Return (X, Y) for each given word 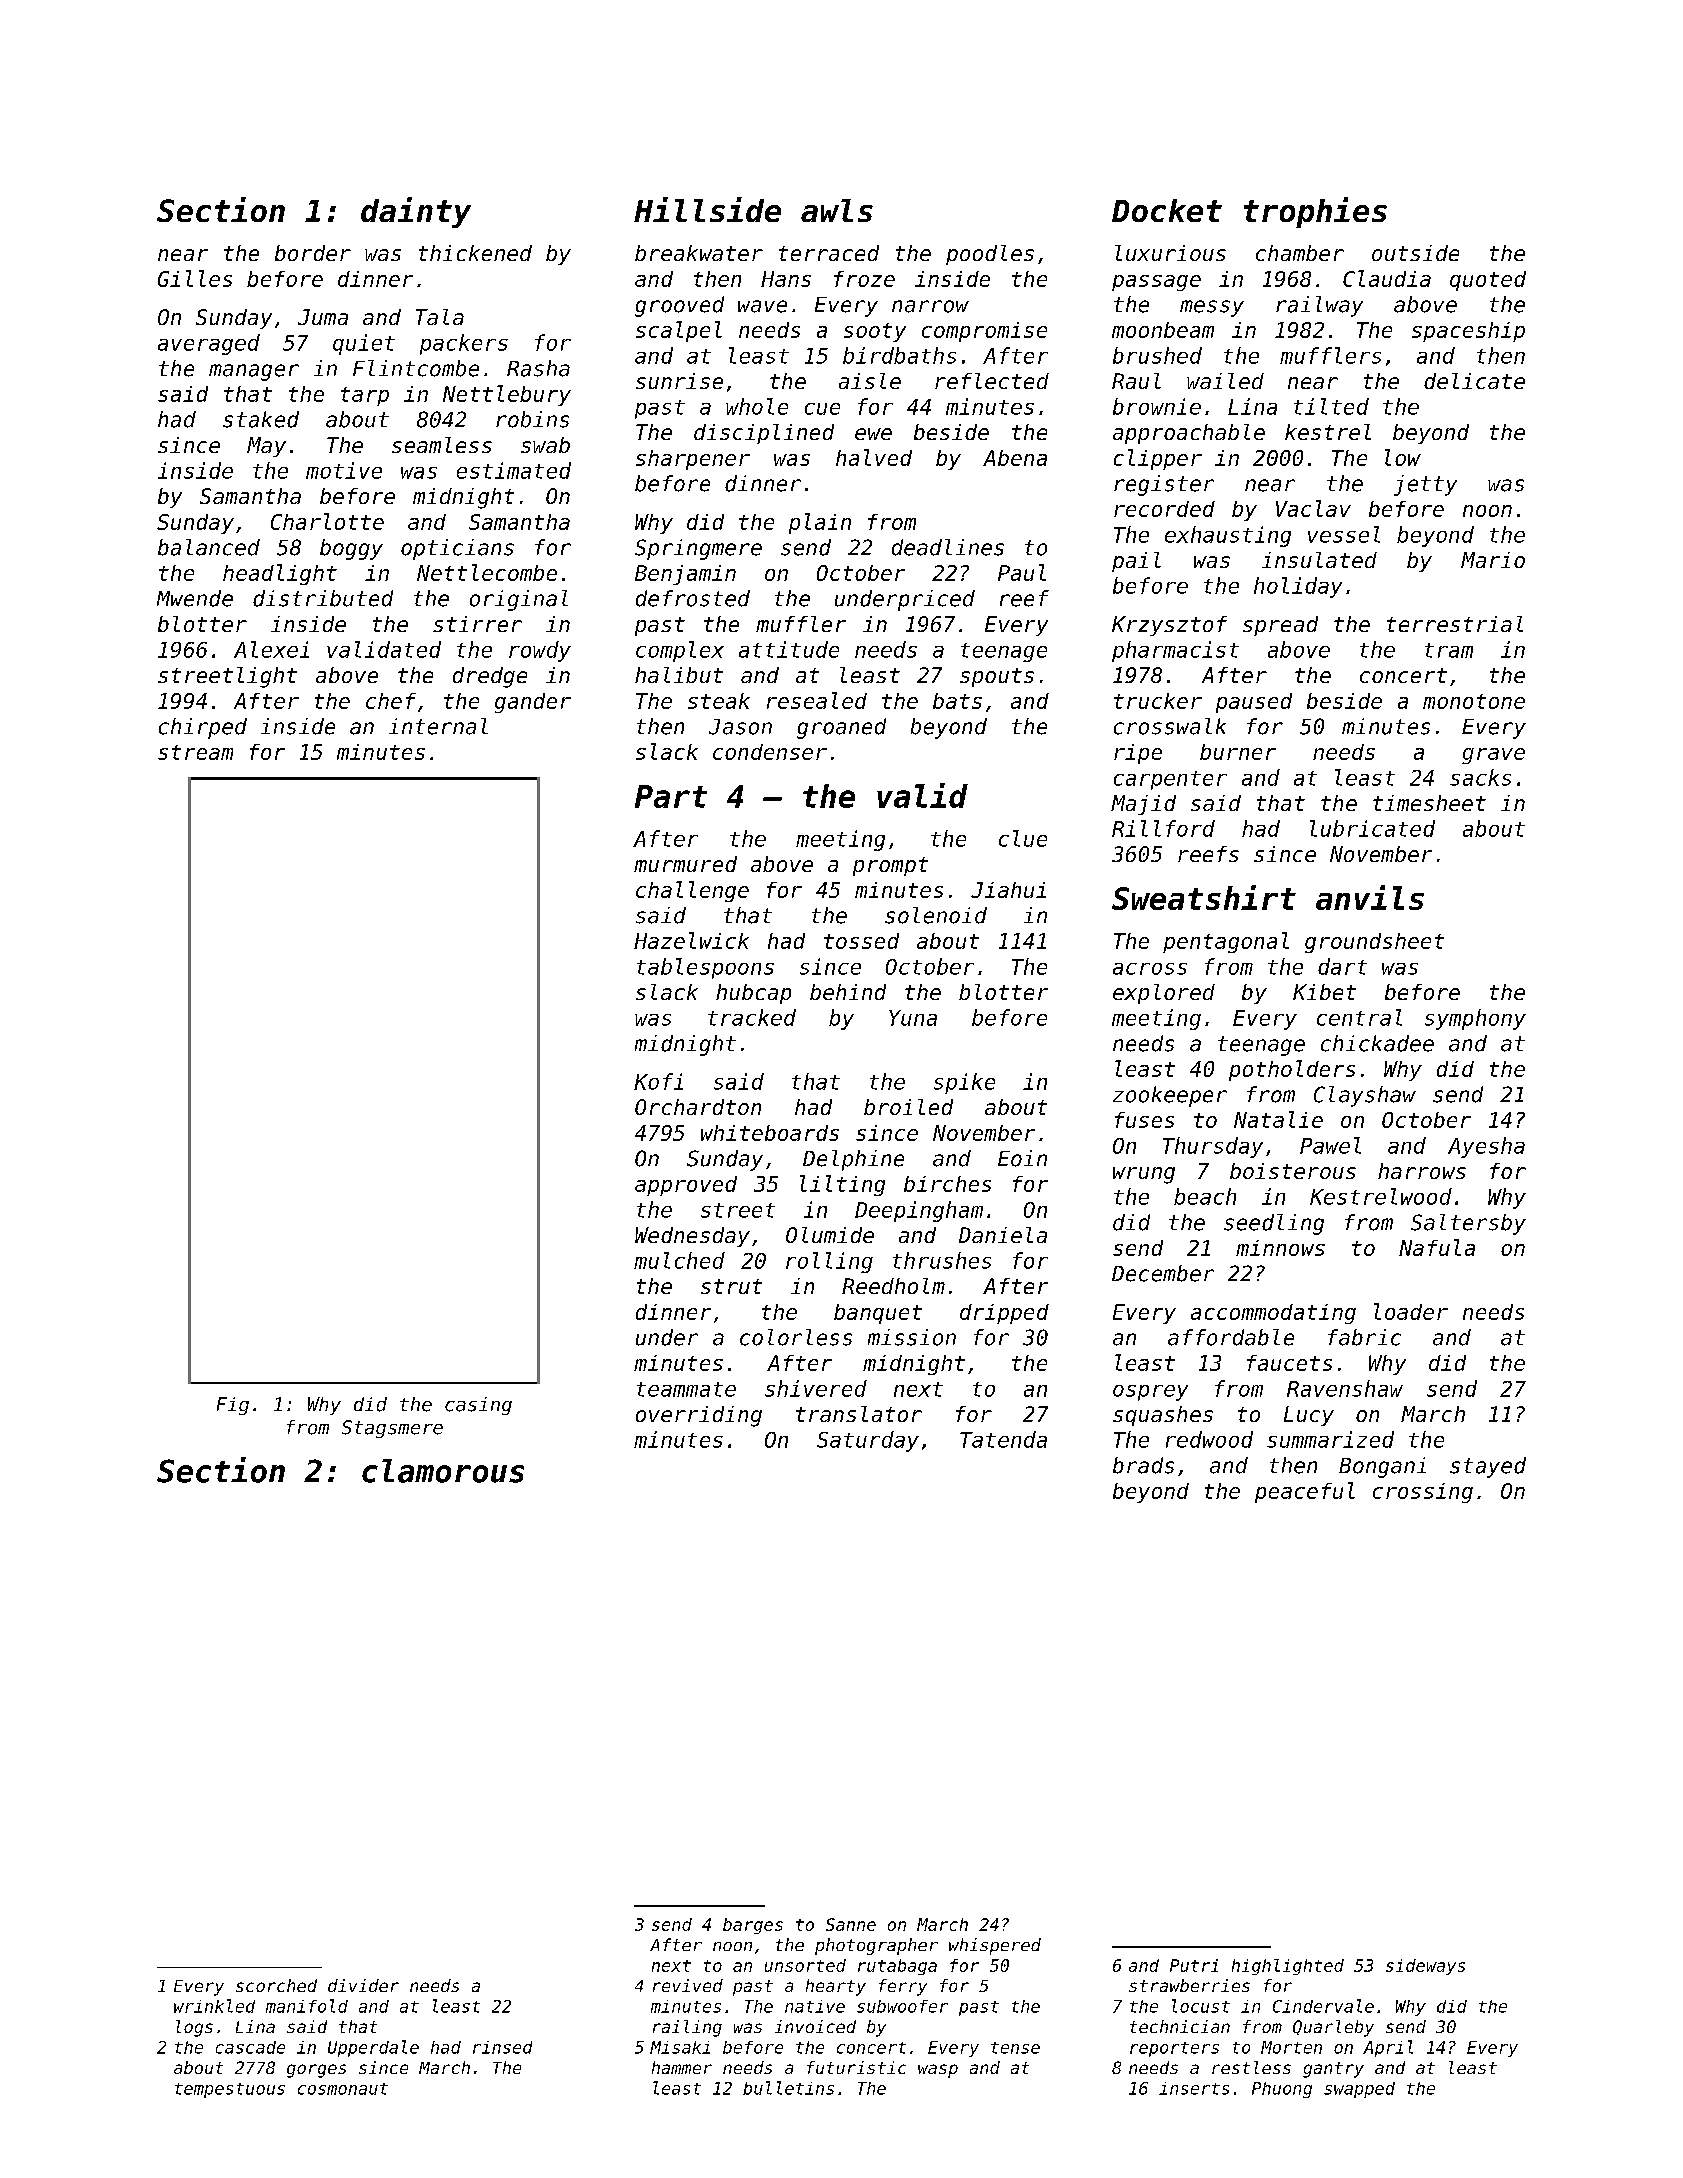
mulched (679, 1260)
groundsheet (1374, 943)
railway (1319, 306)
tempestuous (230, 2090)
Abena (1015, 458)
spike (964, 1083)
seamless (442, 445)
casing (478, 1406)
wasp (938, 2071)
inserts (1194, 2088)
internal (438, 726)
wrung (1144, 1175)
